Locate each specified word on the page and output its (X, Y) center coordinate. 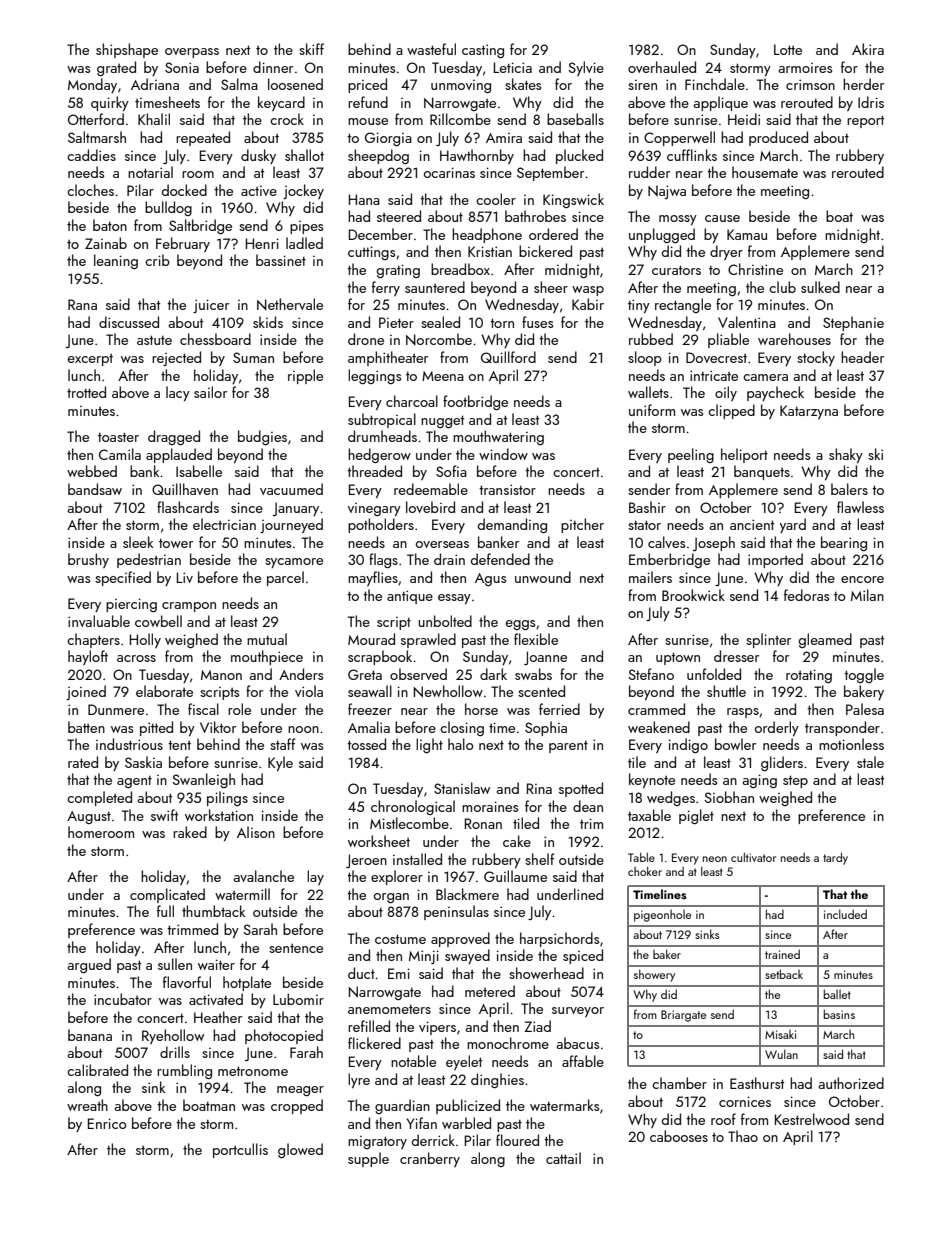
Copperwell (679, 138)
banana (90, 1035)
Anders (301, 674)
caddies (91, 155)
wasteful (431, 49)
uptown (678, 658)
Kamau (747, 234)
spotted (581, 789)
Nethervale (290, 304)
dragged (174, 437)
